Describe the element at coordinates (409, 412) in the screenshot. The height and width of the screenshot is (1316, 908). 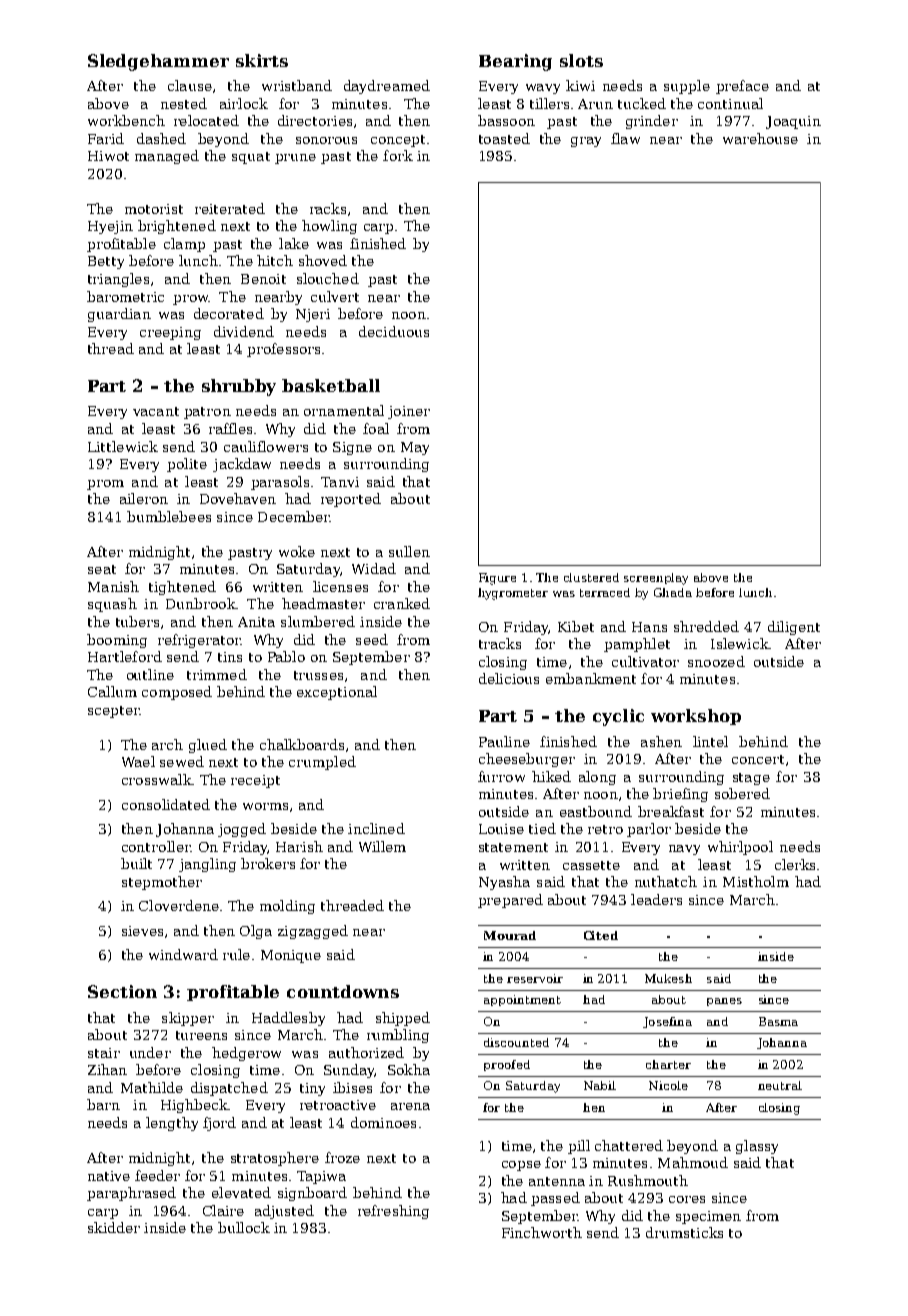
I see `joiner` at that location.
